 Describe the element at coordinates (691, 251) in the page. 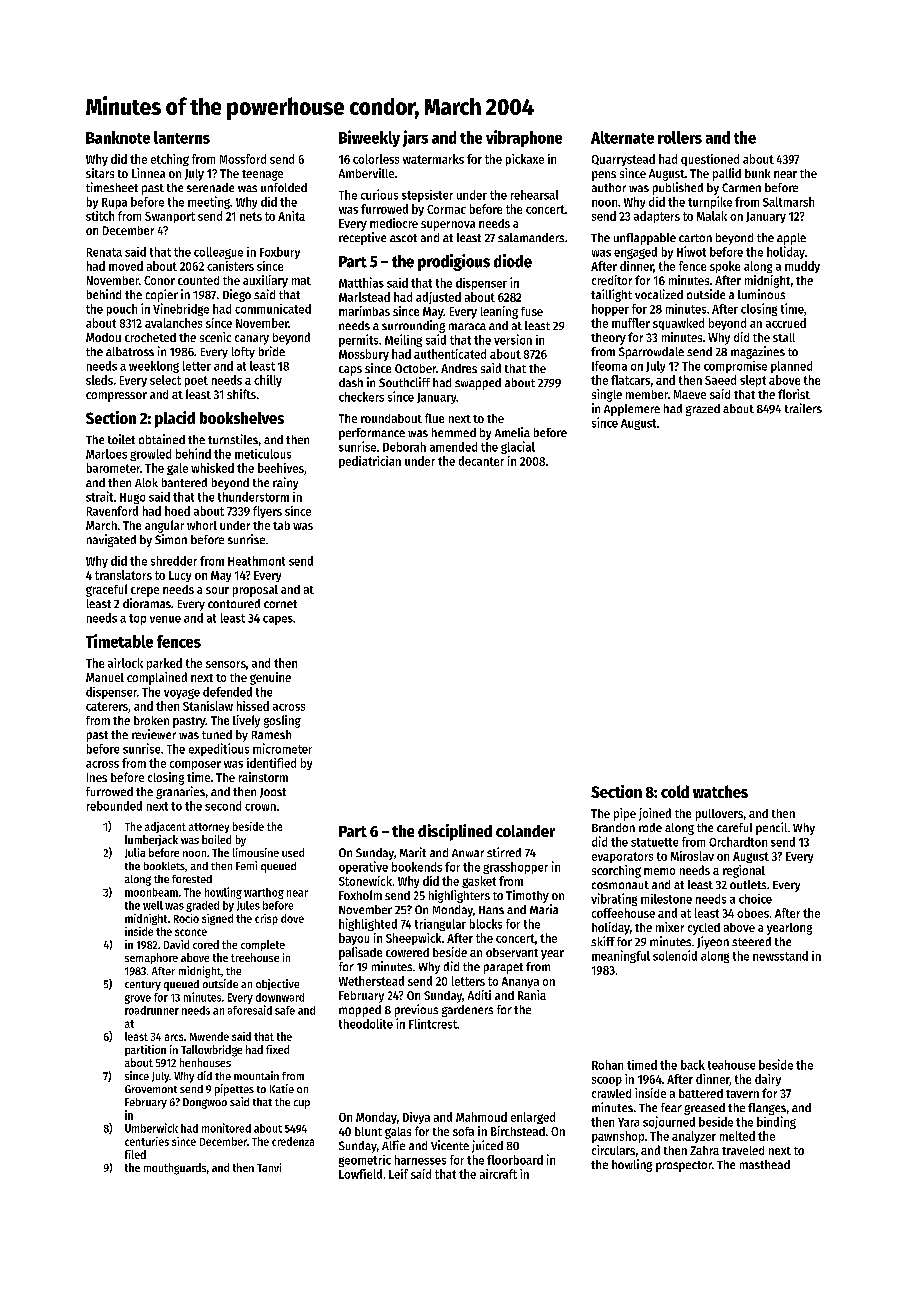

I see `Hiwot` at that location.
